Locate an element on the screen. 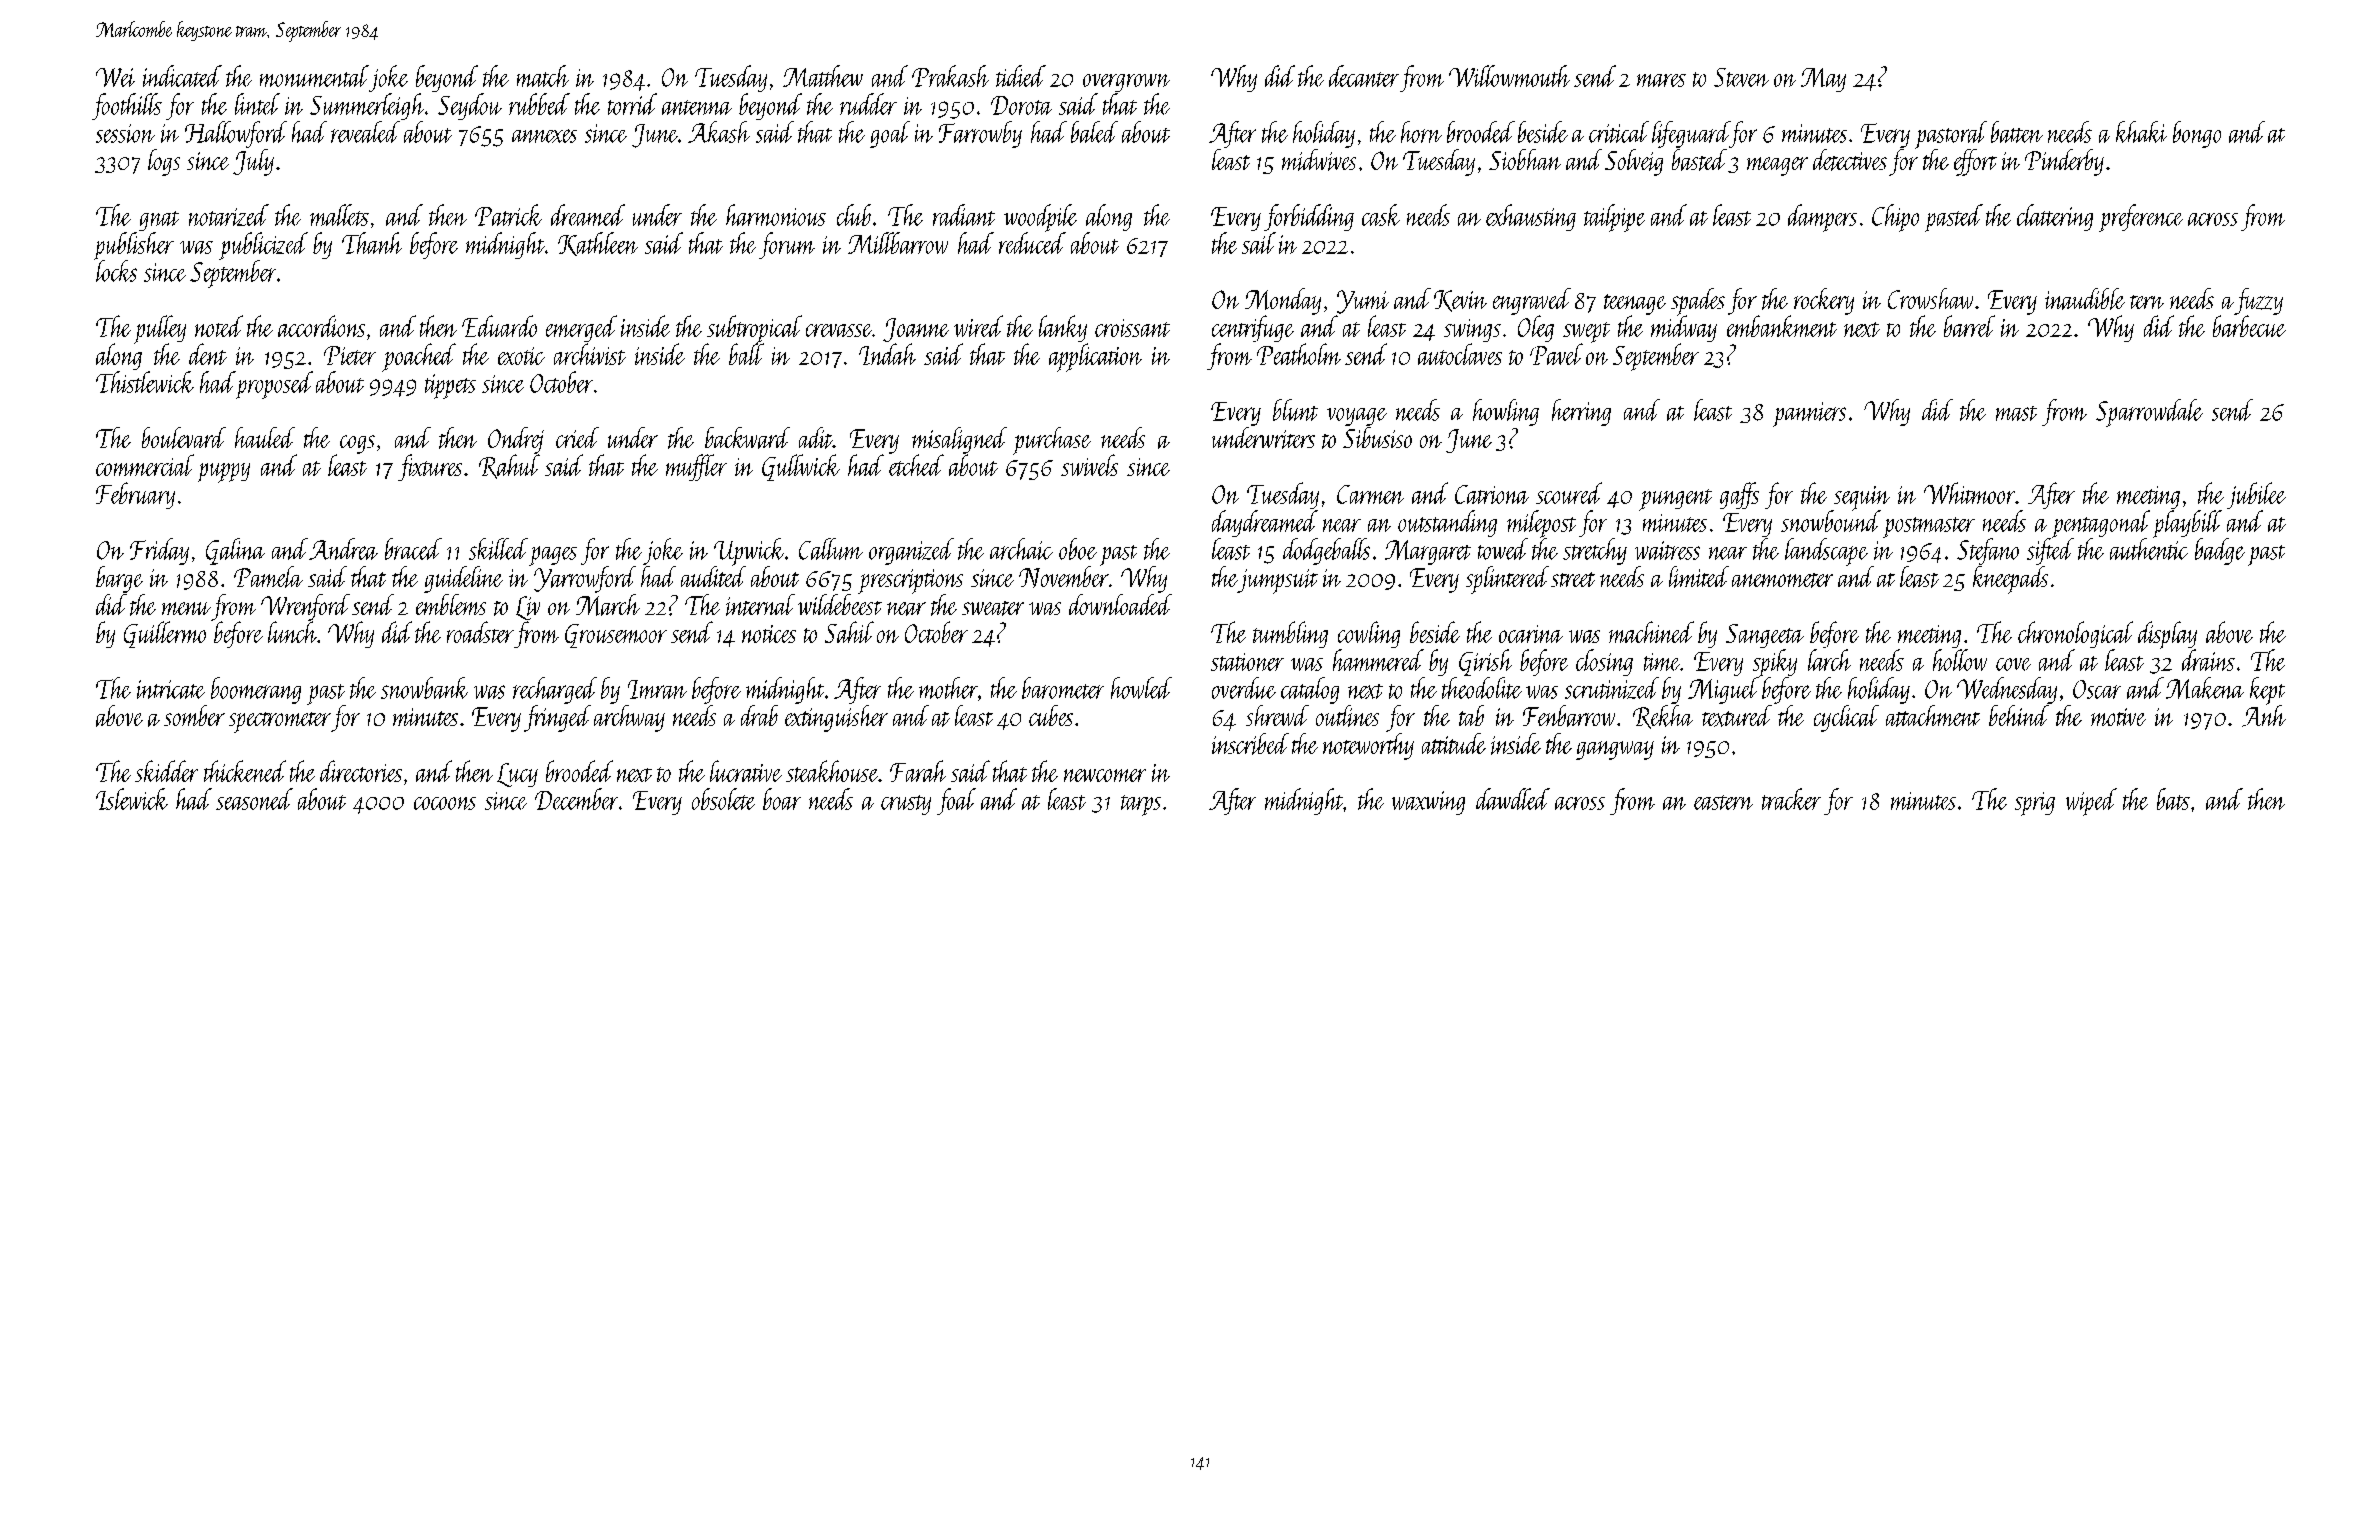 This screenshot has height=1540, width=2380. panniers is located at coordinates (1809, 414).
